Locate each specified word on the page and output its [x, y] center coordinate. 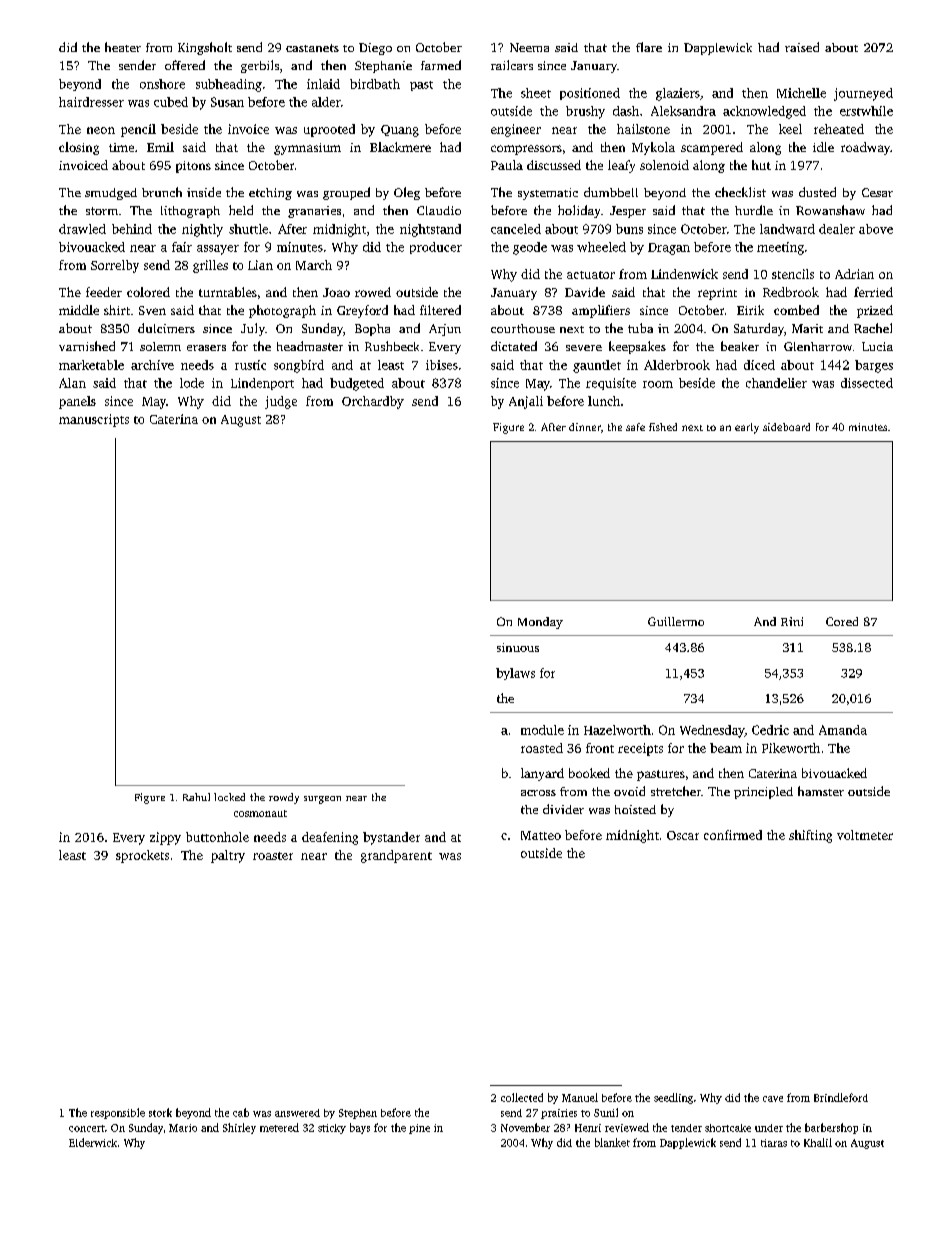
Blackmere [400, 147]
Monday [540, 623]
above [876, 229]
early [747, 428]
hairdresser [91, 102]
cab [241, 1112]
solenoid [664, 165]
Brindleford [841, 1097]
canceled [516, 229]
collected [522, 1097]
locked [229, 797]
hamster [821, 791]
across [538, 793]
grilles [210, 266]
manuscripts [94, 420]
